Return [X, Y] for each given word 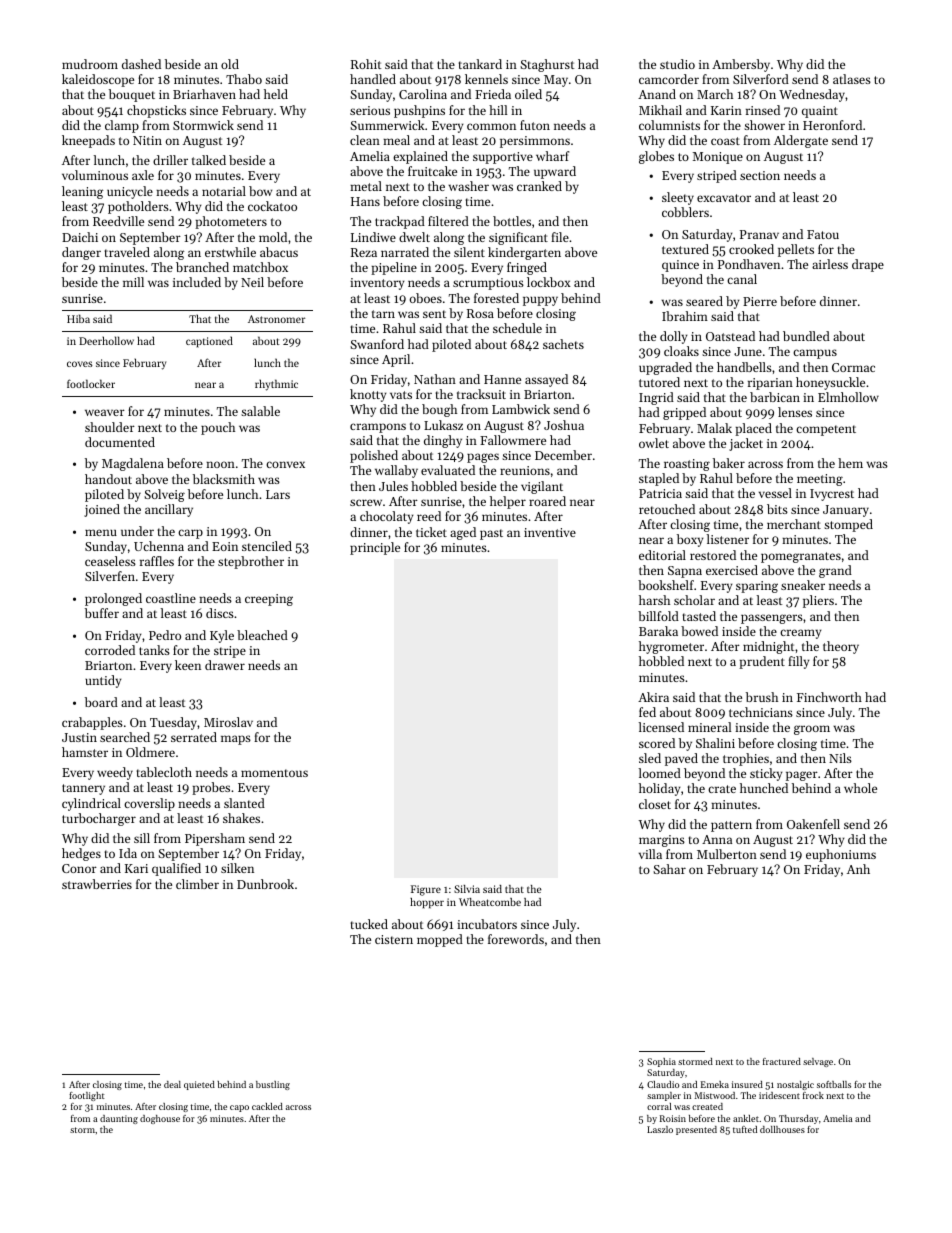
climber [197, 884]
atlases [852, 79]
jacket [746, 444]
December [563, 455]
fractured [782, 1061]
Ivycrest [832, 495]
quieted [199, 1085]
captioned [209, 342]
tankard [480, 64]
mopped [440, 940]
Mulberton [727, 854]
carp [190, 534]
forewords [516, 939]
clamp [122, 126]
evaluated [448, 470]
